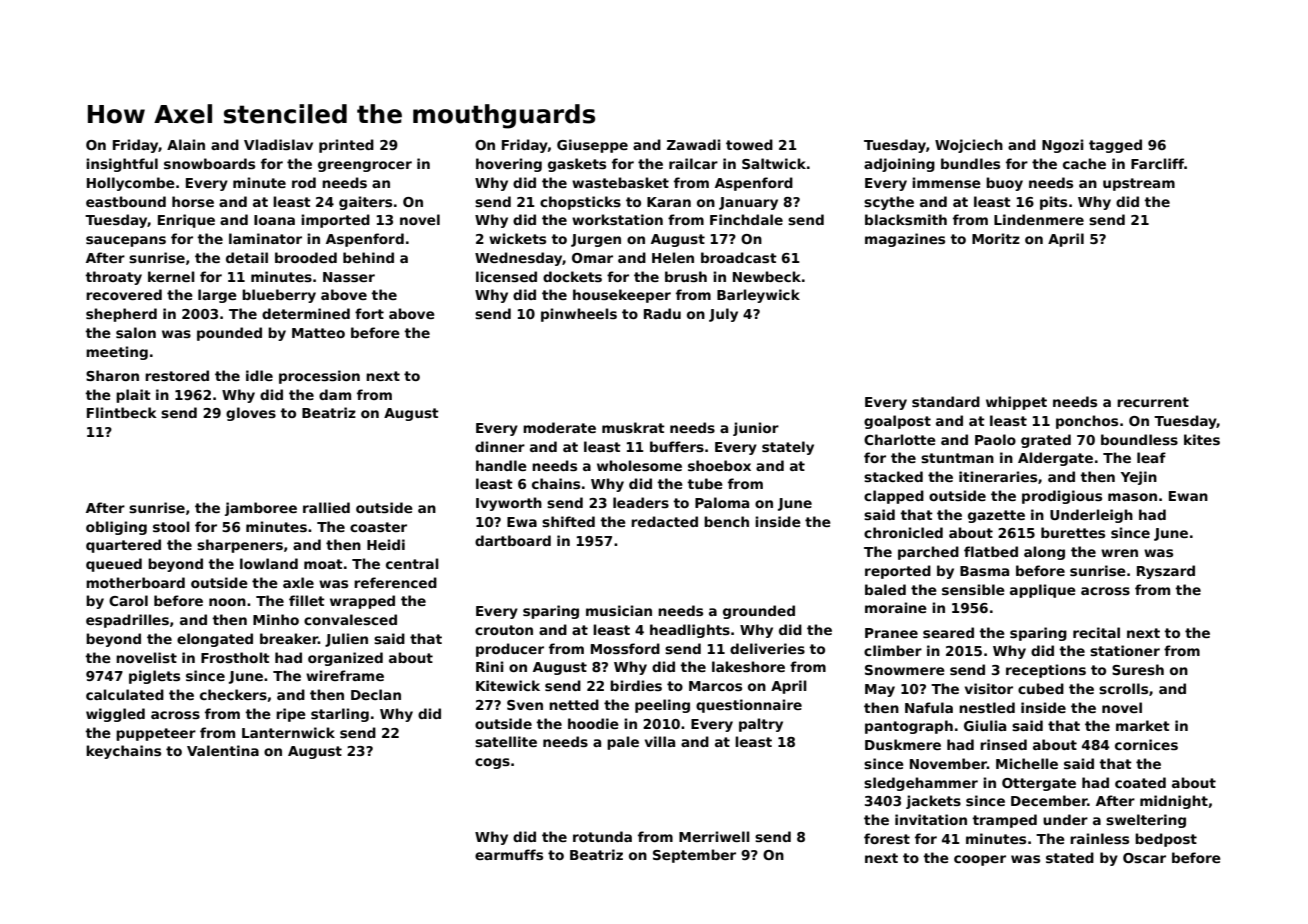 Image resolution: width=1308 pixels, height=924 pixels. What do you see at coordinates (946, 401) in the page?
I see `standard` at bounding box center [946, 401].
